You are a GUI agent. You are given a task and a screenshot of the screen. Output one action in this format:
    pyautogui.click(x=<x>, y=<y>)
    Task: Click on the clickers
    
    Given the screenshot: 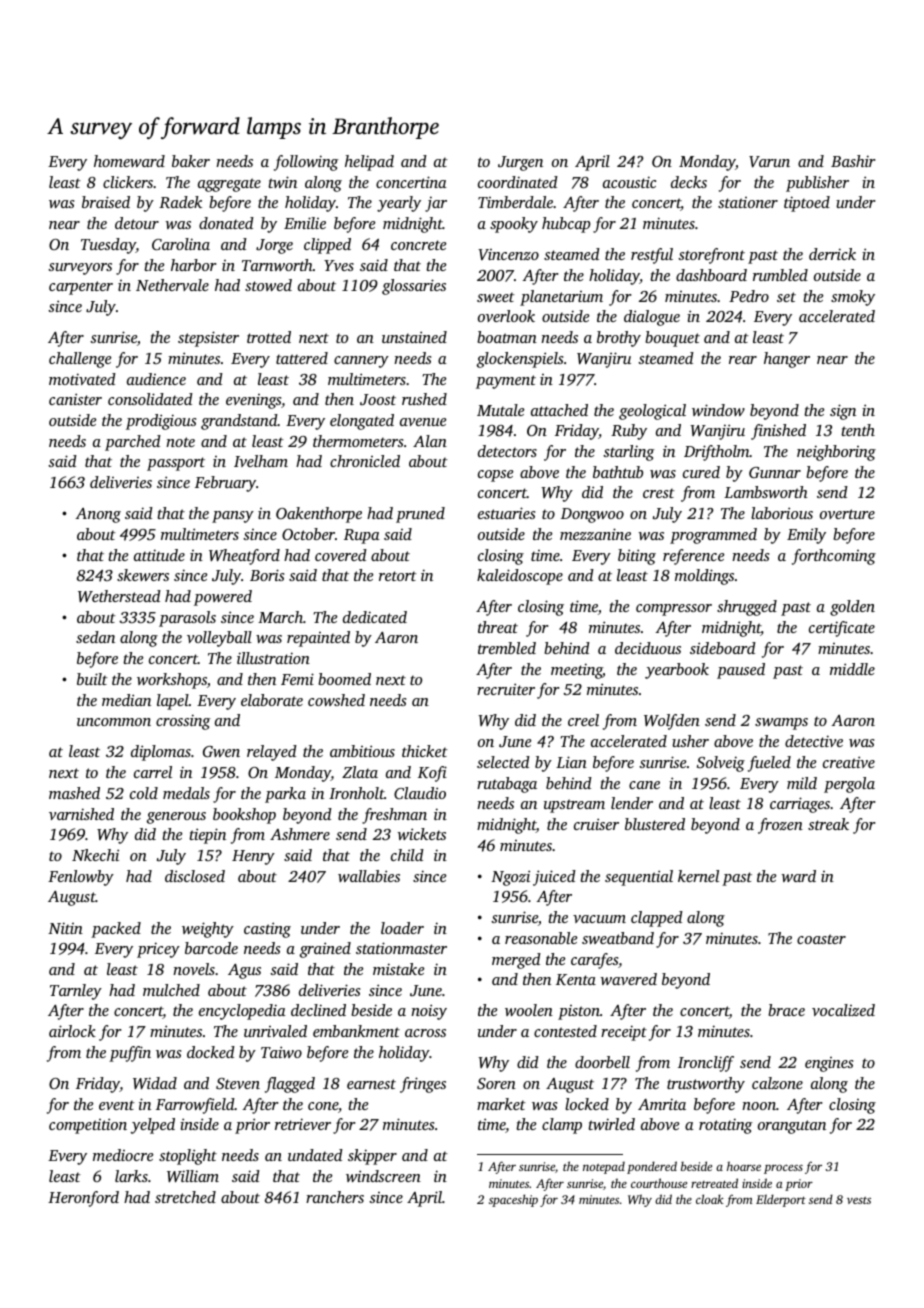 What is the action you would take?
    pyautogui.click(x=128, y=182)
